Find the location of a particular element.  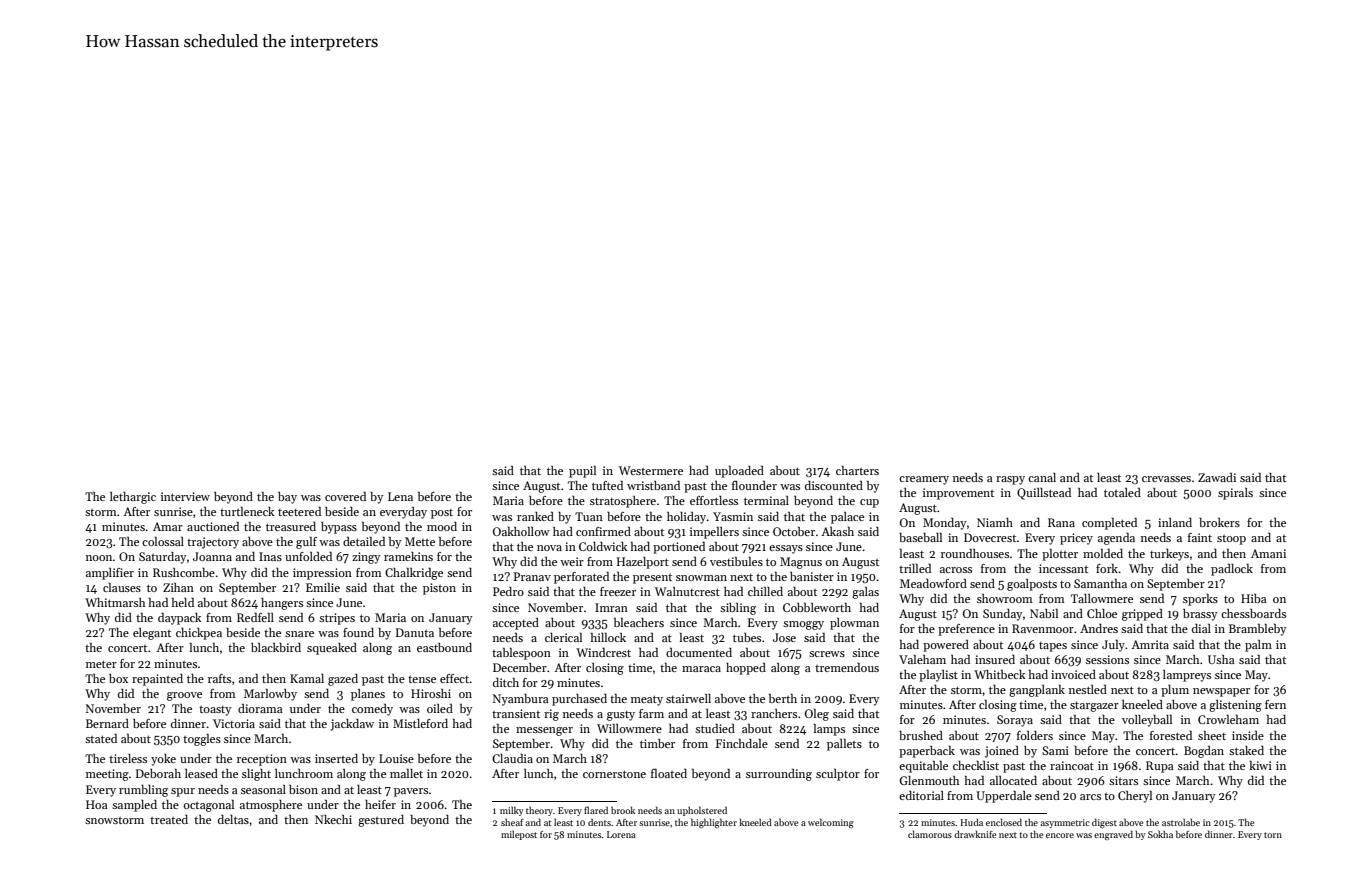

folders is located at coordinates (1035, 735).
